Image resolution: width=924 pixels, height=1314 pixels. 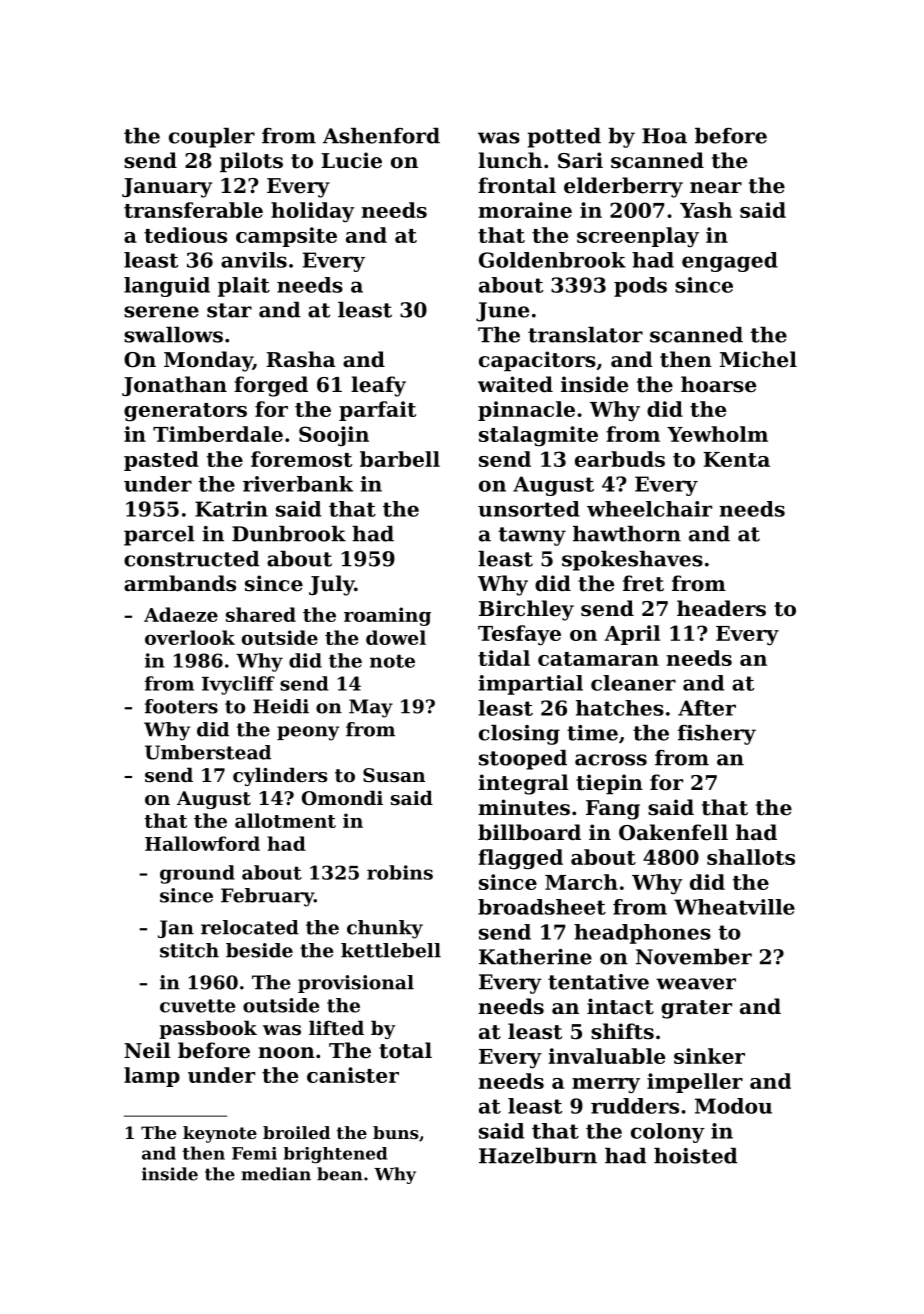 What do you see at coordinates (181, 706) in the screenshot?
I see `footers` at bounding box center [181, 706].
